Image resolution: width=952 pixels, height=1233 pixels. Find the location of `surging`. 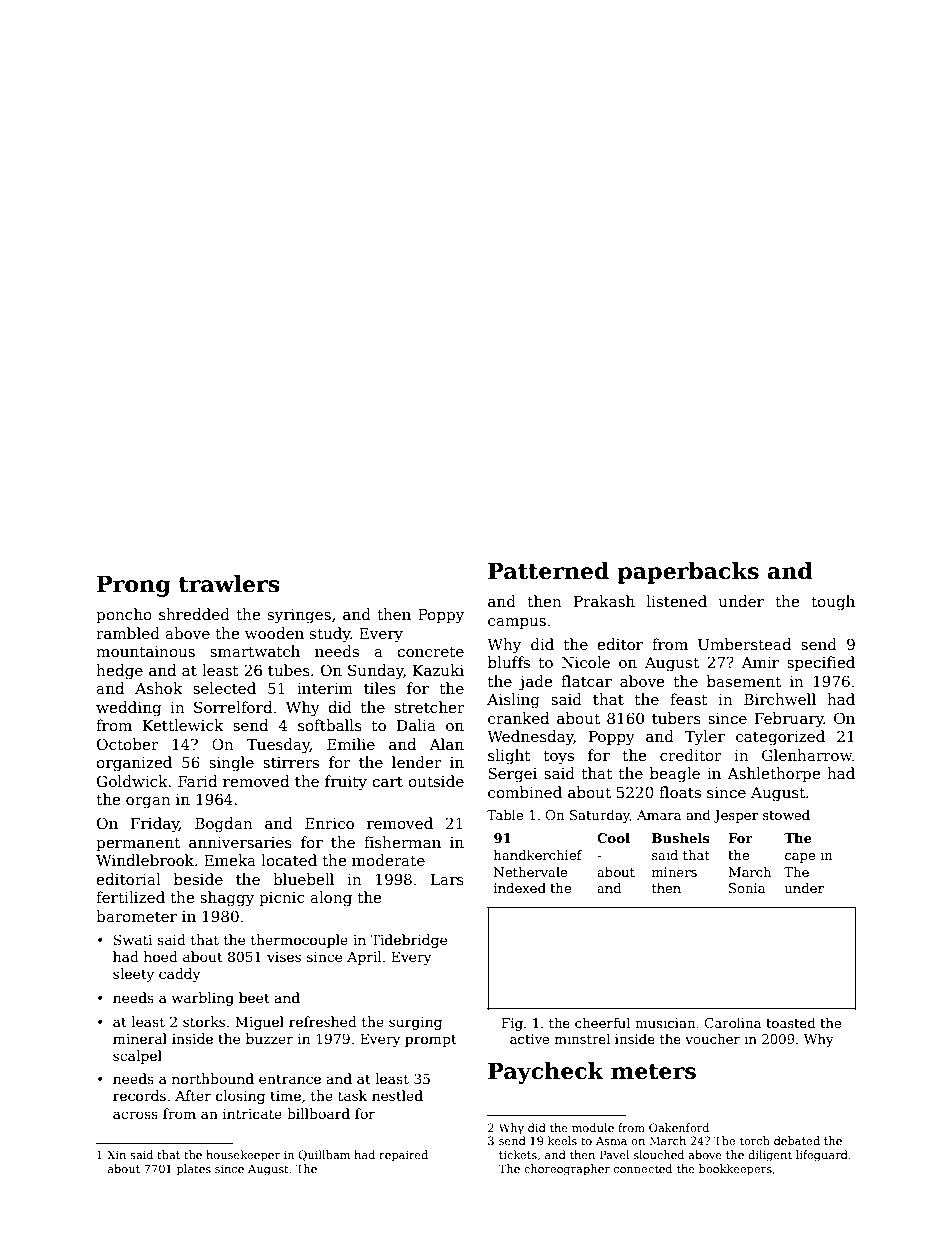

surging is located at coordinates (415, 1023).
